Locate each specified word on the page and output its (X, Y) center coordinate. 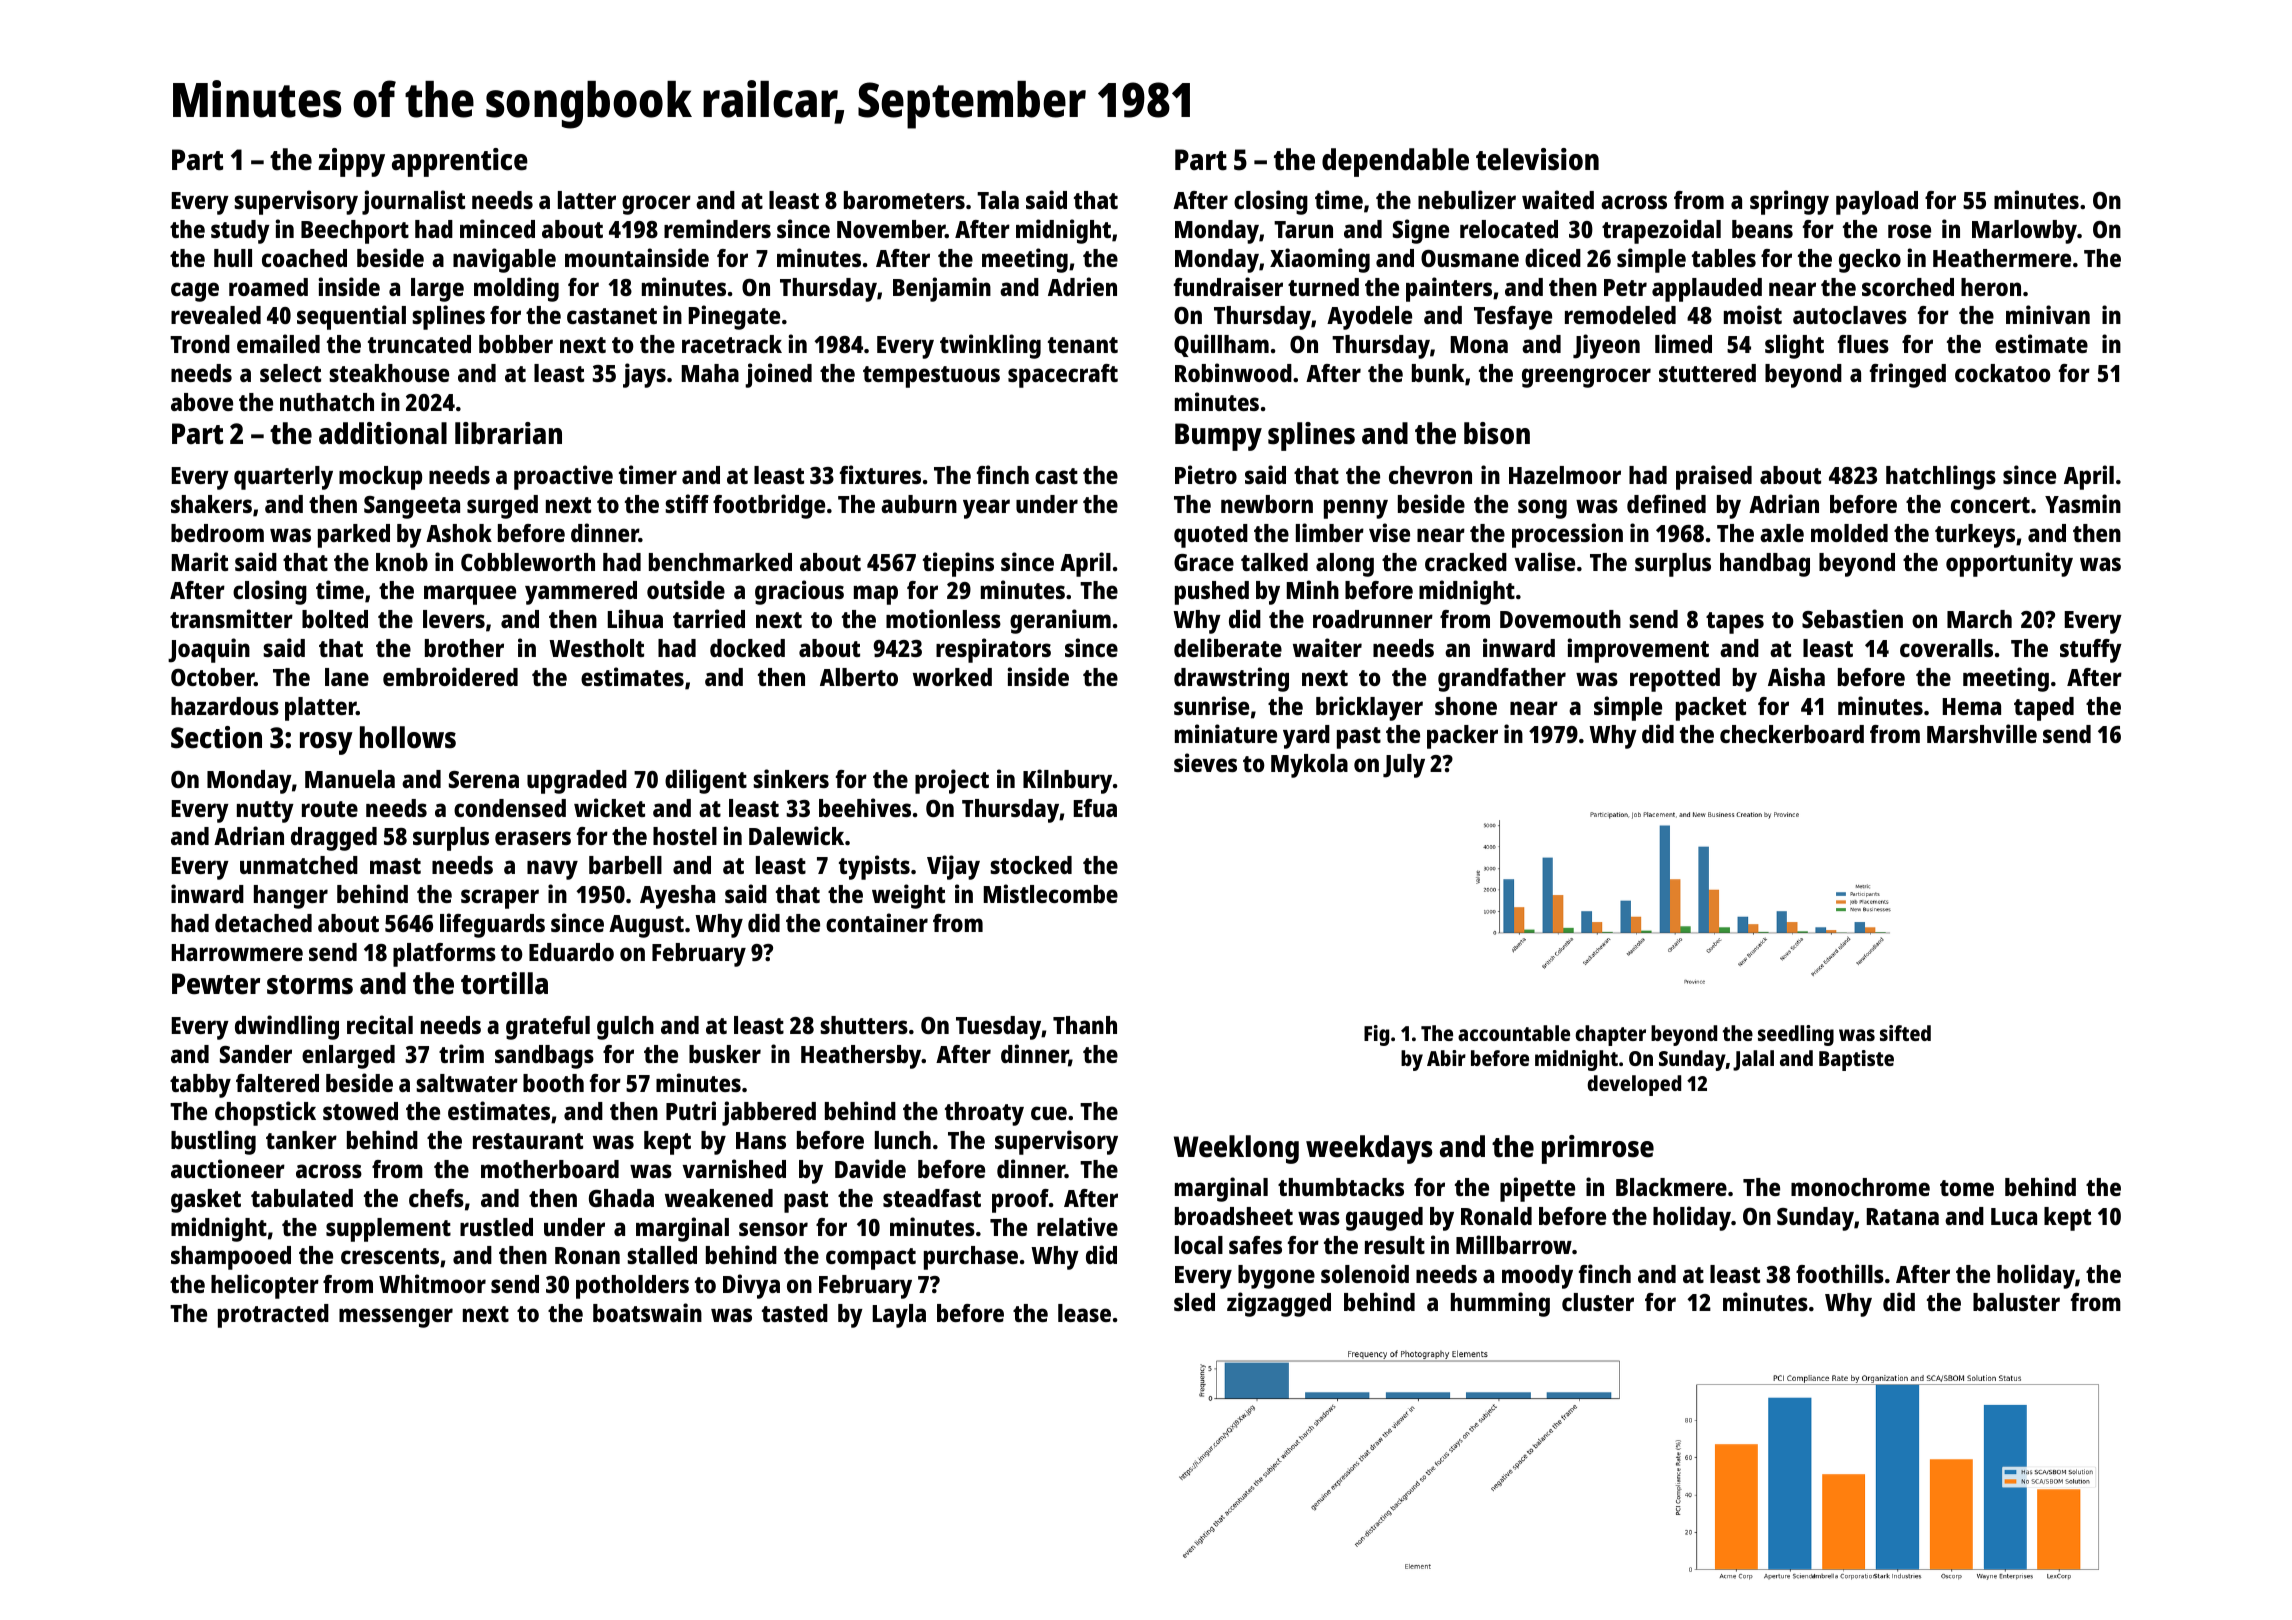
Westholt (596, 648)
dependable (1395, 162)
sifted (1905, 1033)
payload (1877, 203)
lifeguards (492, 925)
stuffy (2091, 651)
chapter (1610, 1035)
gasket (206, 1201)
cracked (1466, 562)
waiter (1327, 647)
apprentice (460, 162)
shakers (211, 504)
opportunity (2009, 564)
